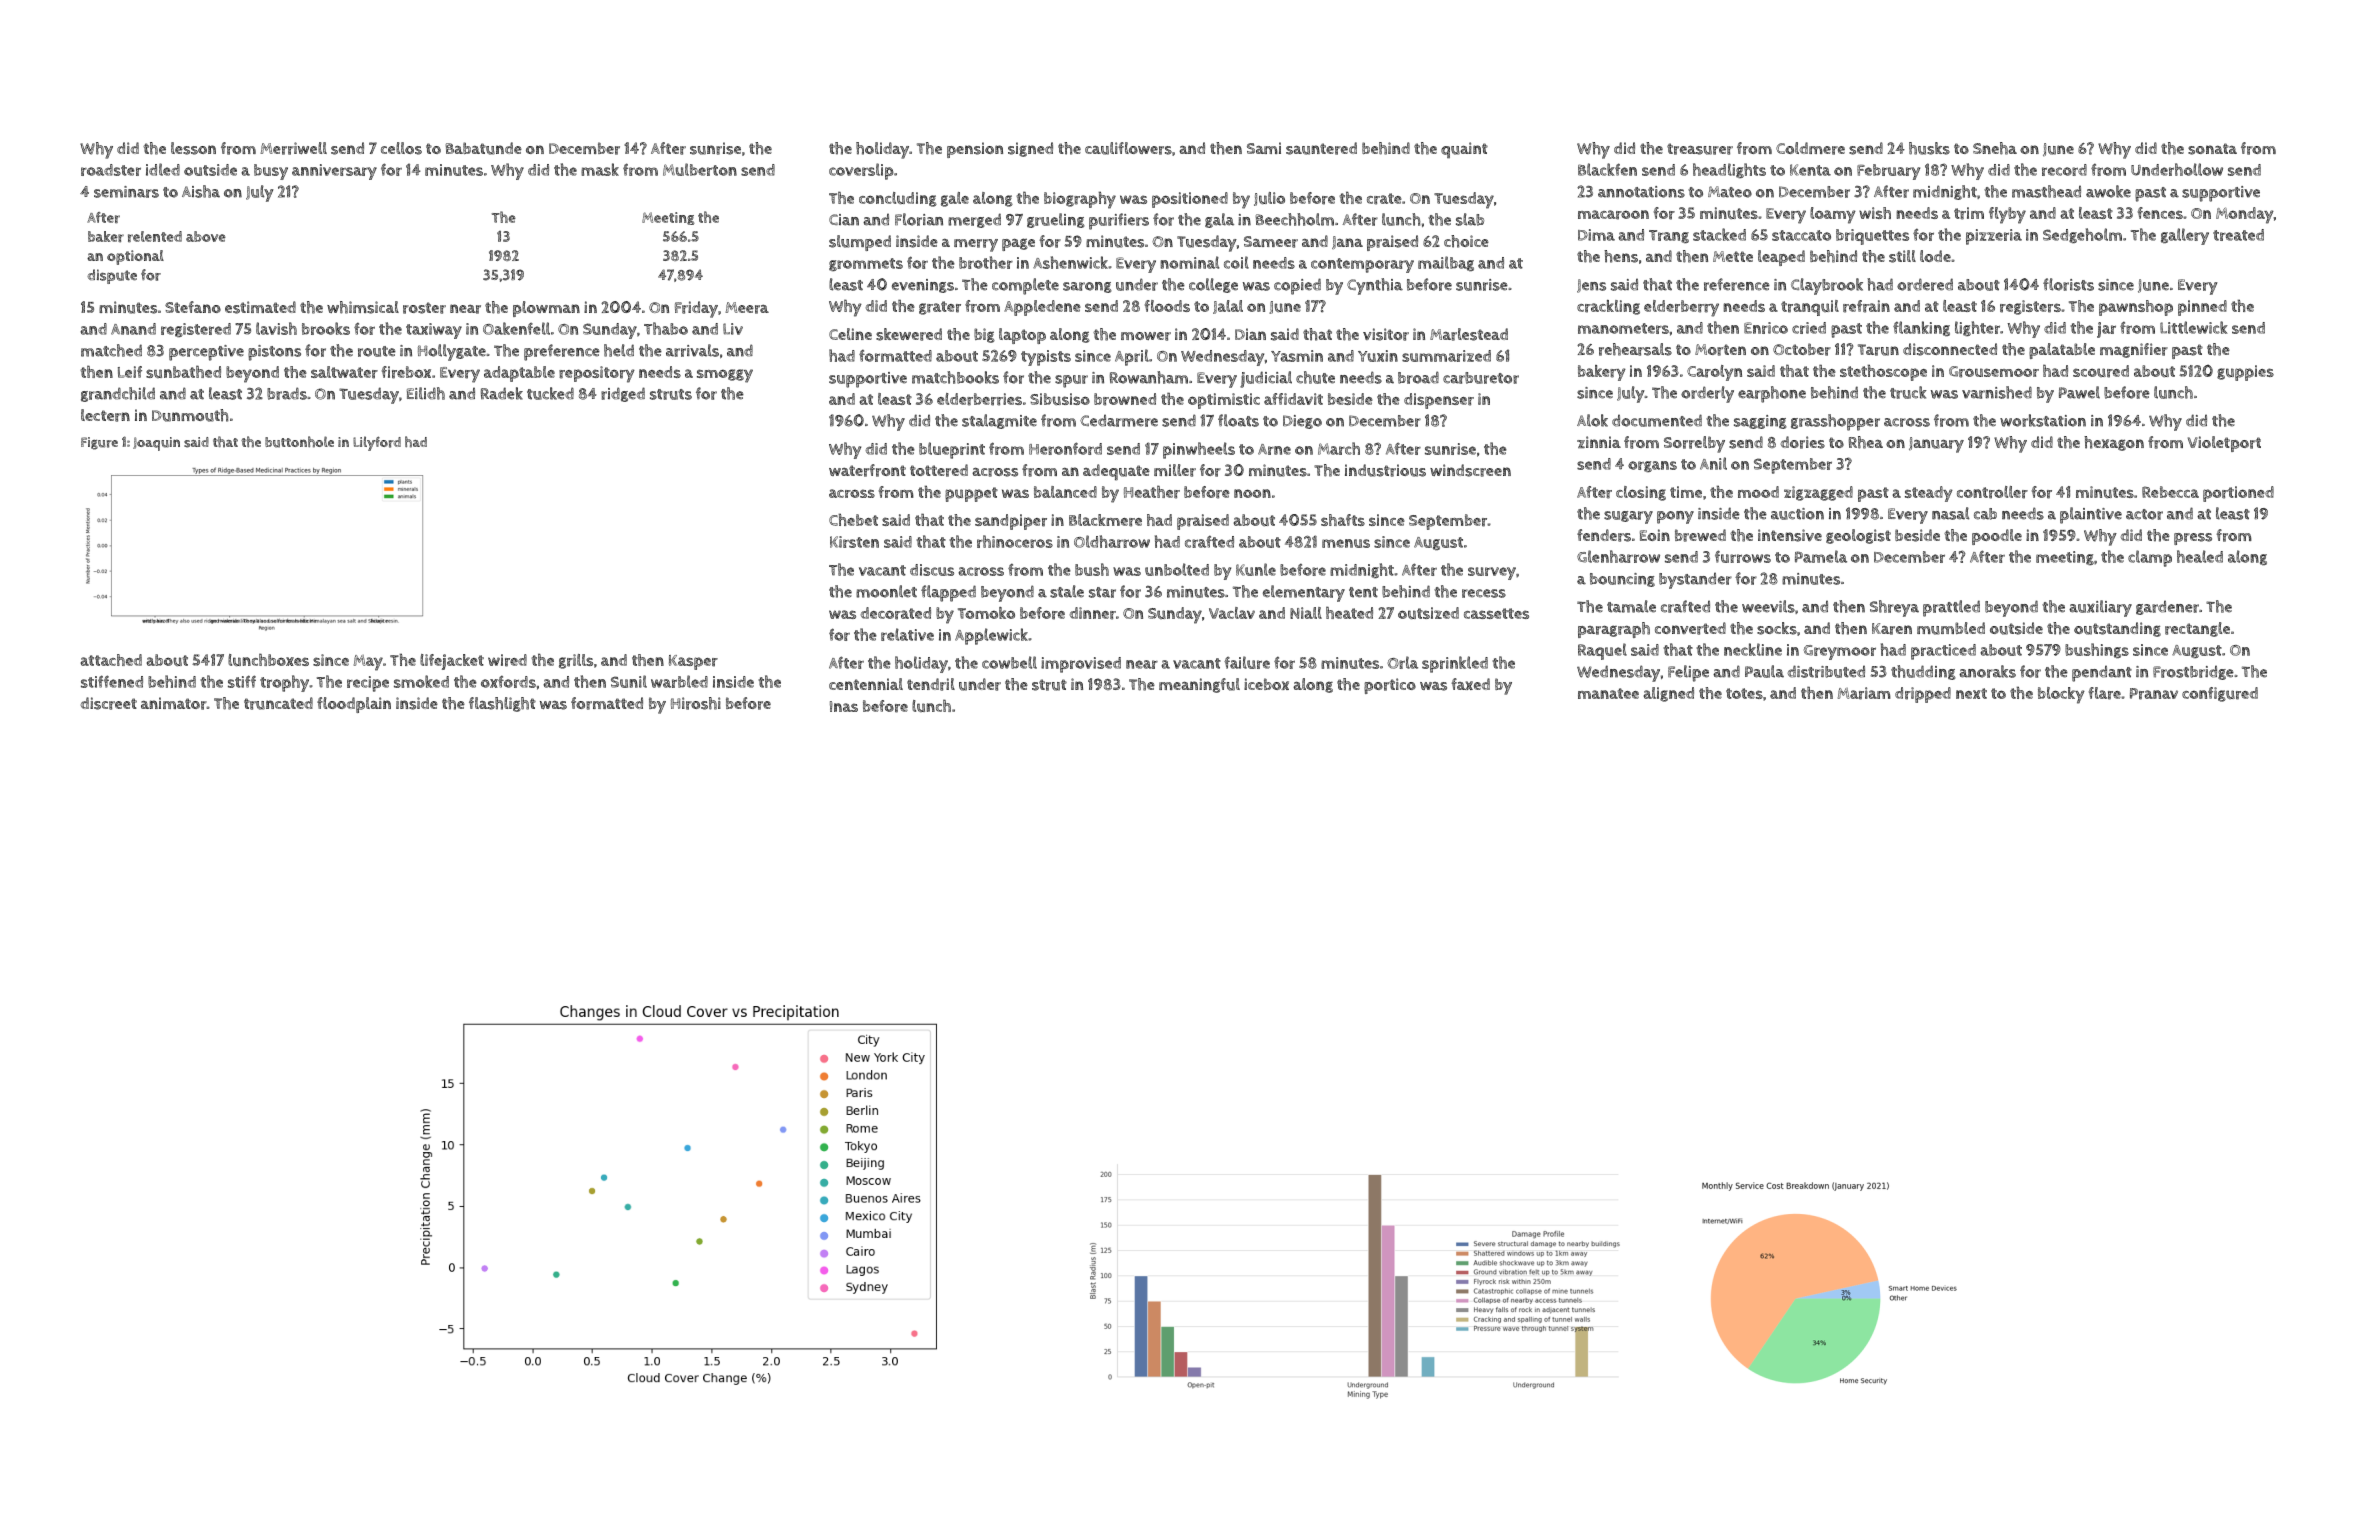  Describe the element at coordinates (377, 443) in the screenshot. I see `Lilyford` at that location.
